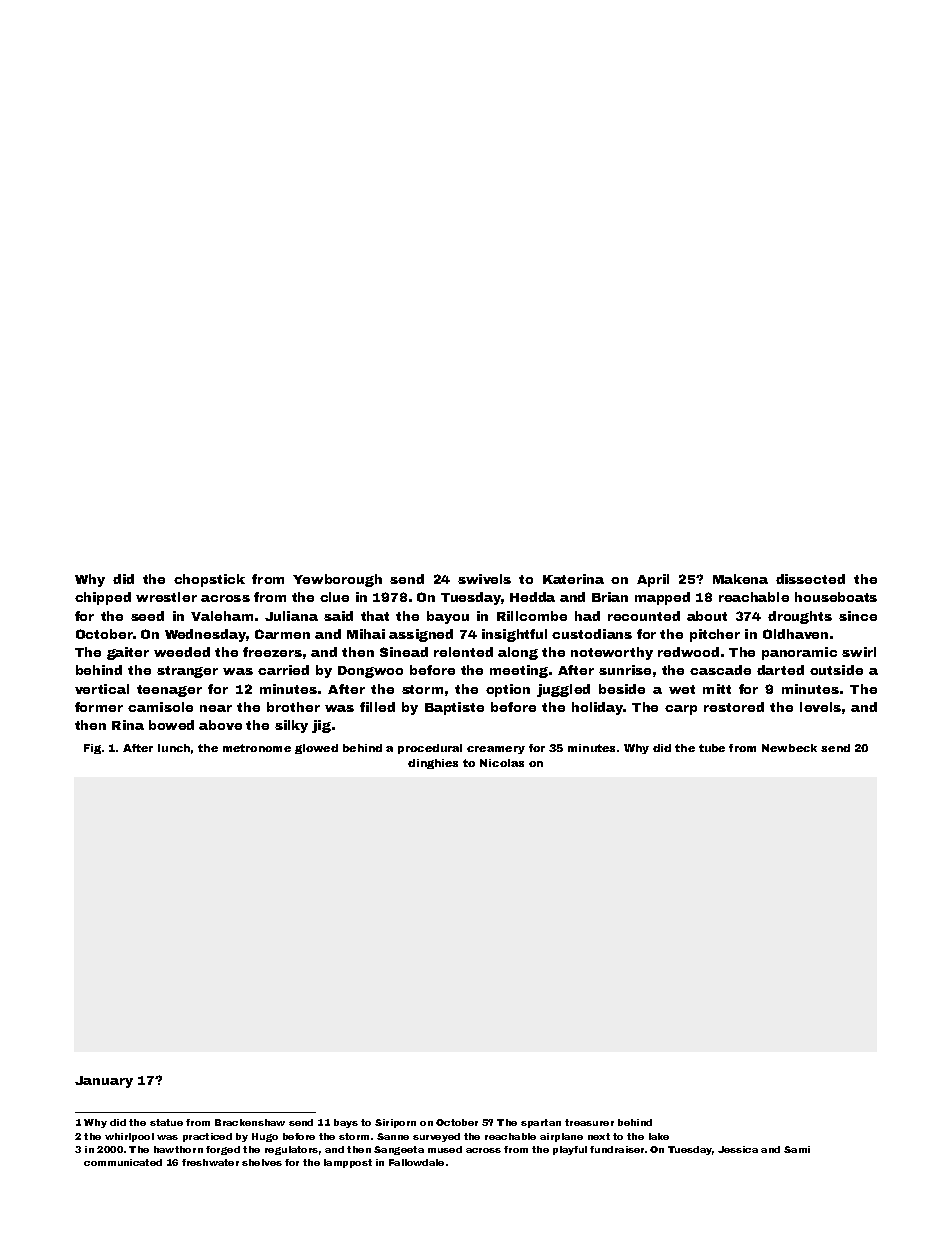  Describe the element at coordinates (209, 580) in the document. I see `chopstick` at that location.
